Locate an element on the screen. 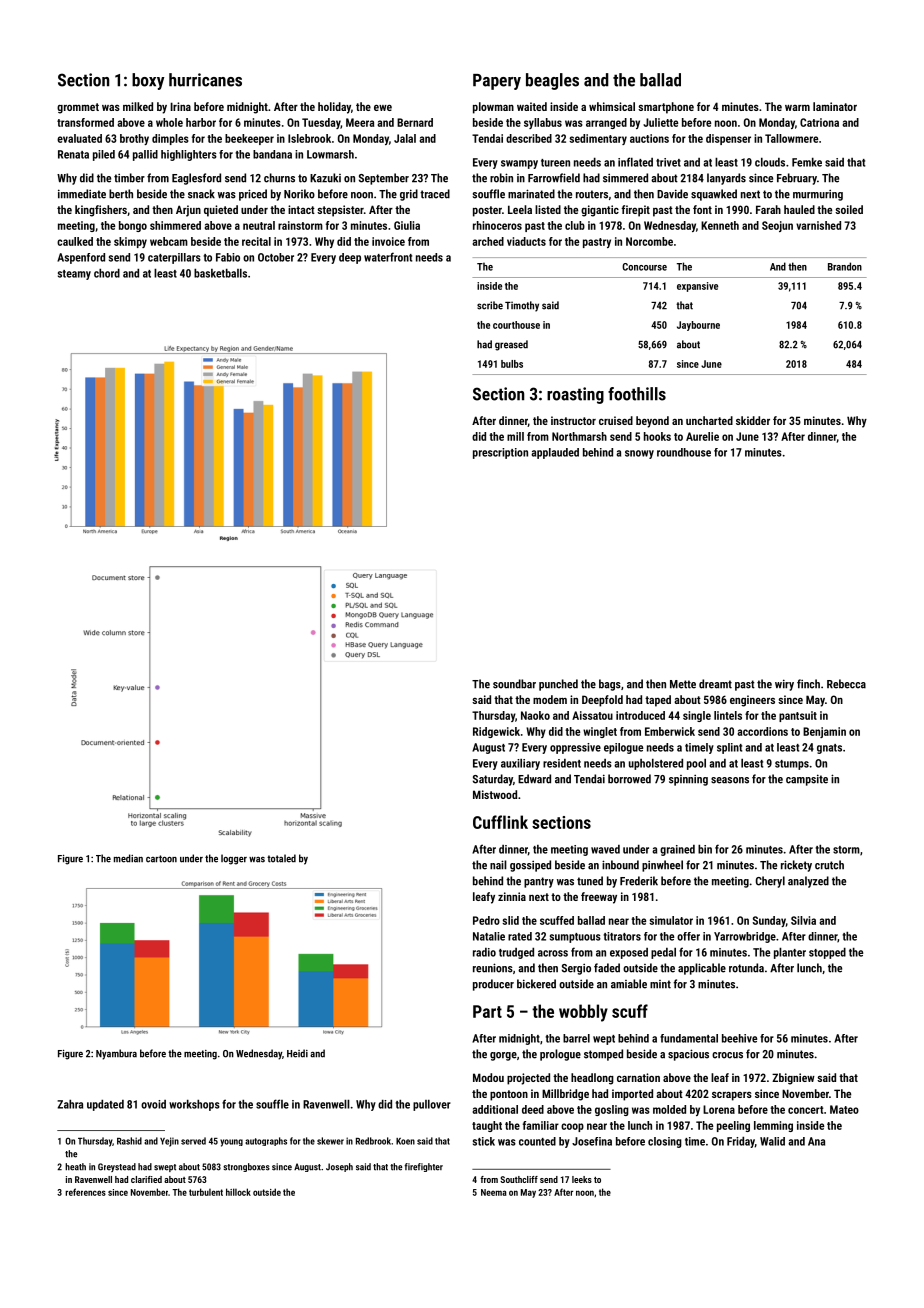 The image size is (924, 1308). pinwheel is located at coordinates (662, 866).
